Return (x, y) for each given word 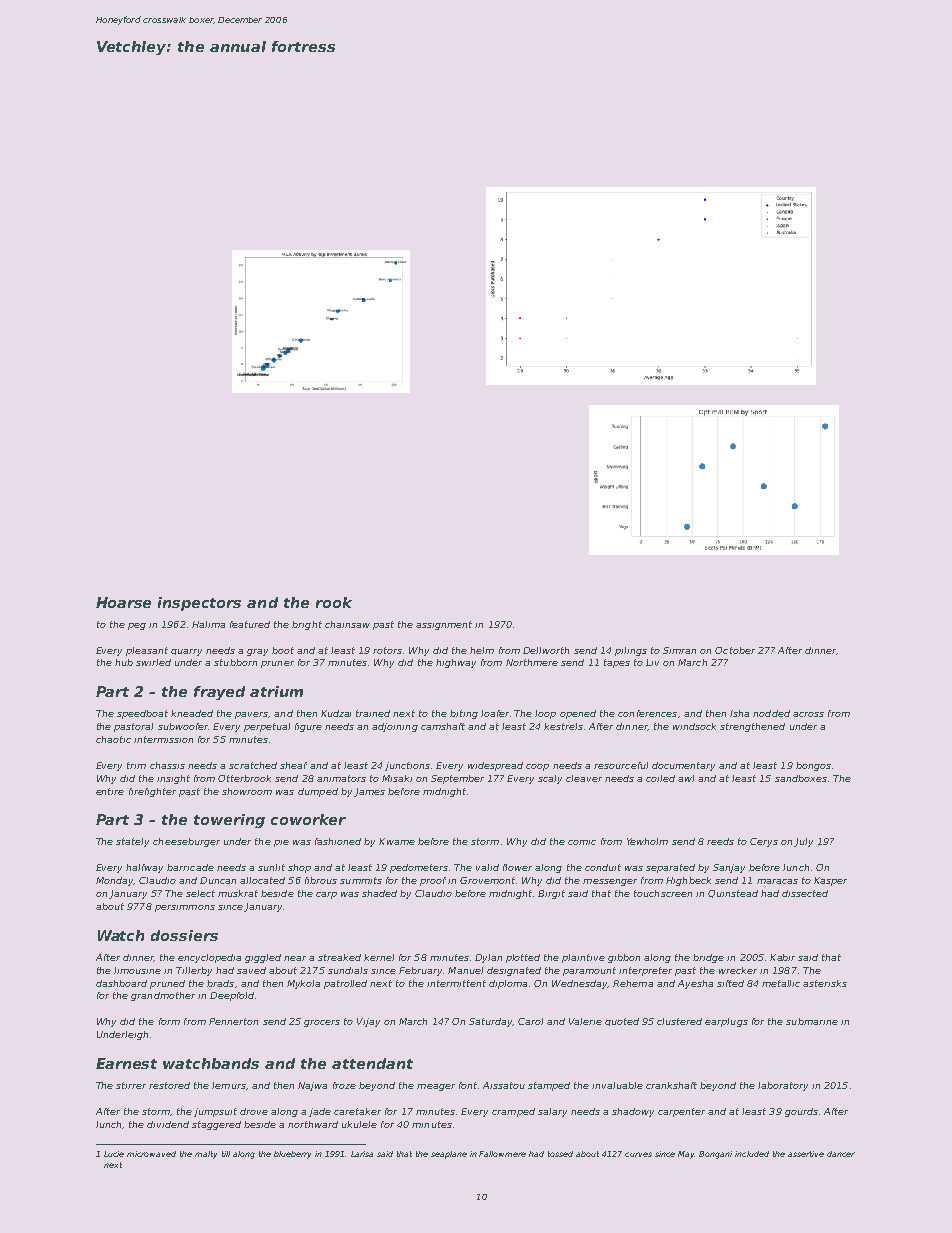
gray (257, 652)
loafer (495, 713)
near (295, 958)
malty (206, 1155)
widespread (495, 766)
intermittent (456, 983)
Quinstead (733, 894)
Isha (739, 713)
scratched (253, 765)
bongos (813, 766)
